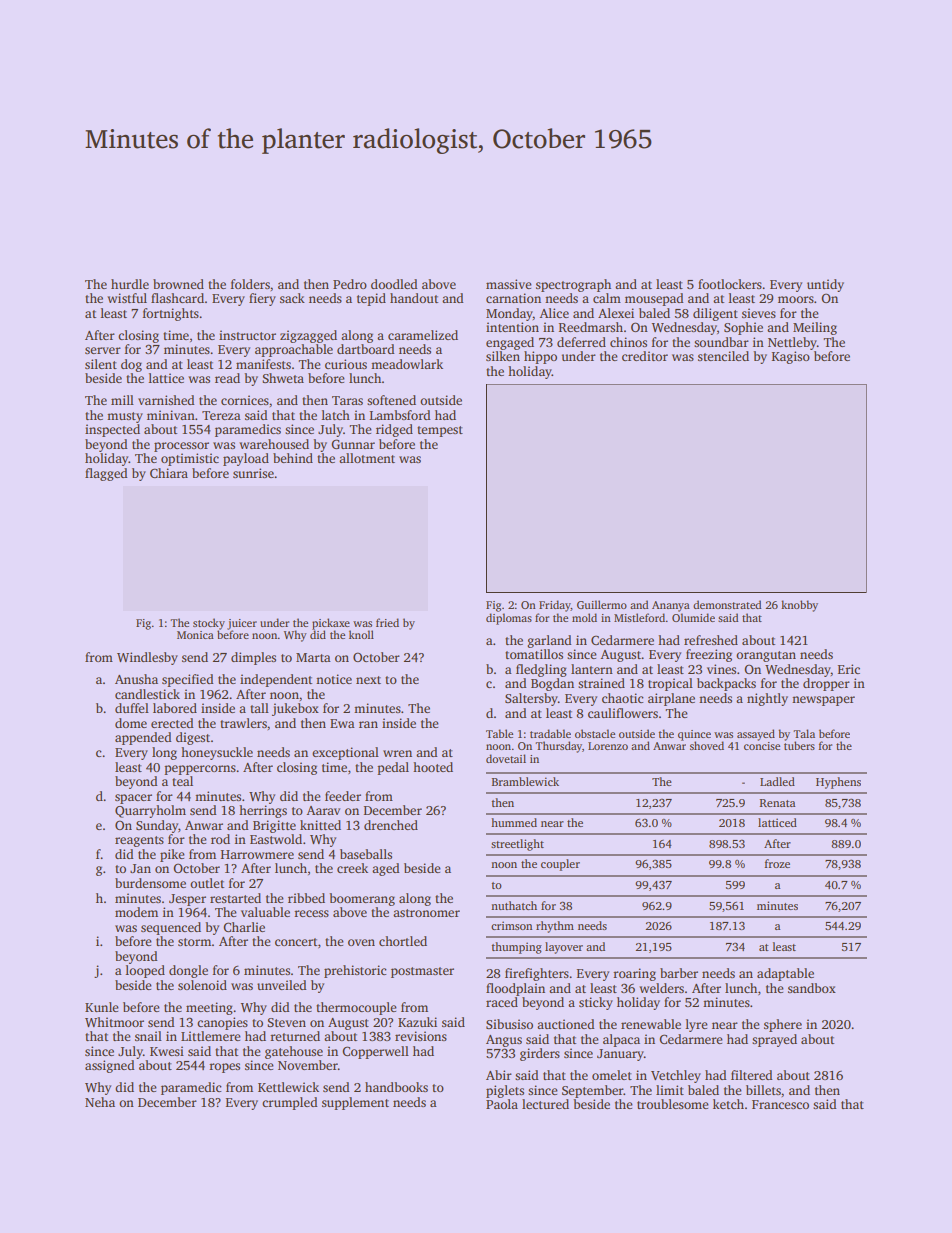 The height and width of the screenshot is (1233, 952). What do you see at coordinates (147, 658) in the screenshot?
I see `Windlesby` at bounding box center [147, 658].
